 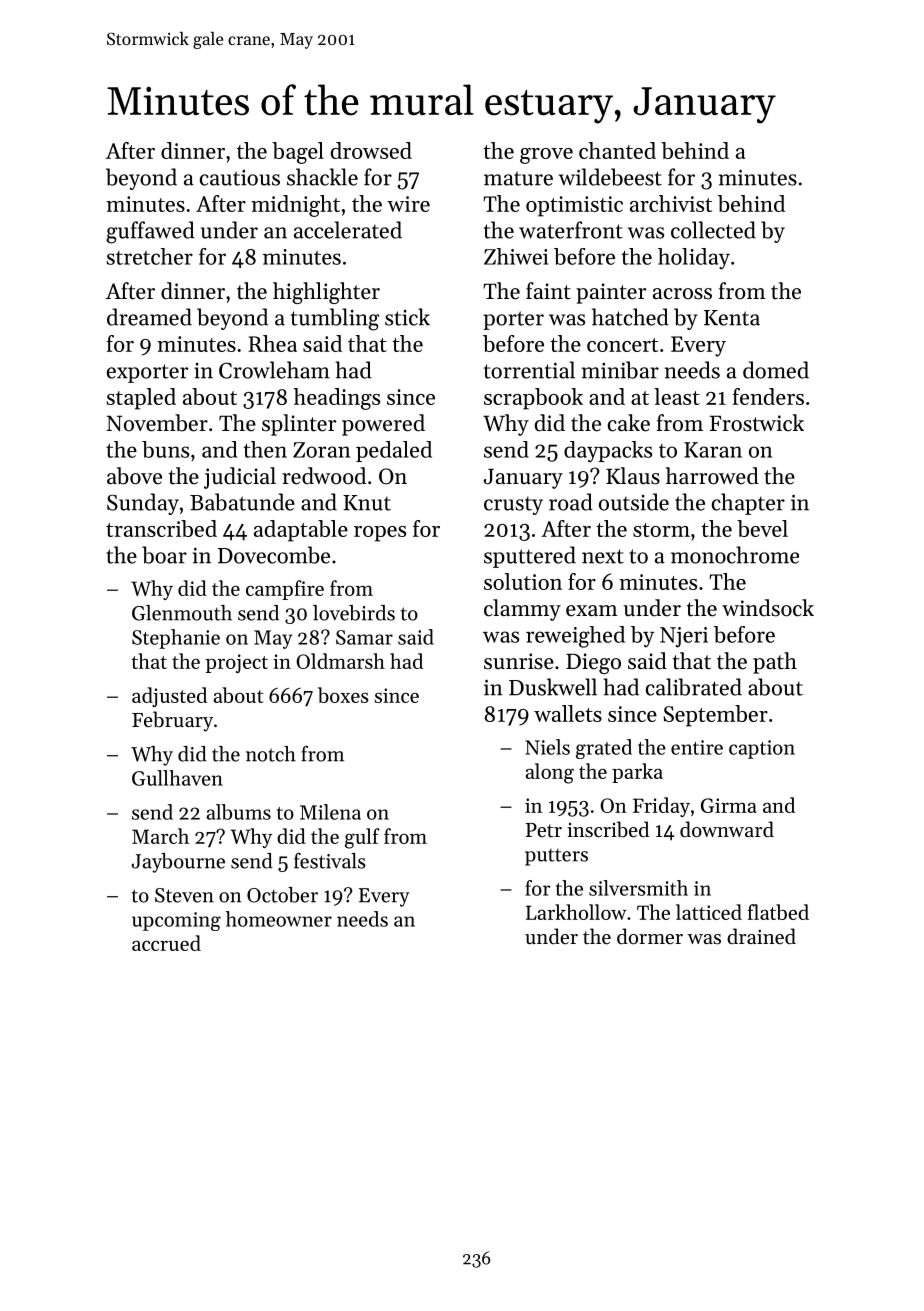 What do you see at coordinates (164, 555) in the screenshot?
I see `boar` at bounding box center [164, 555].
